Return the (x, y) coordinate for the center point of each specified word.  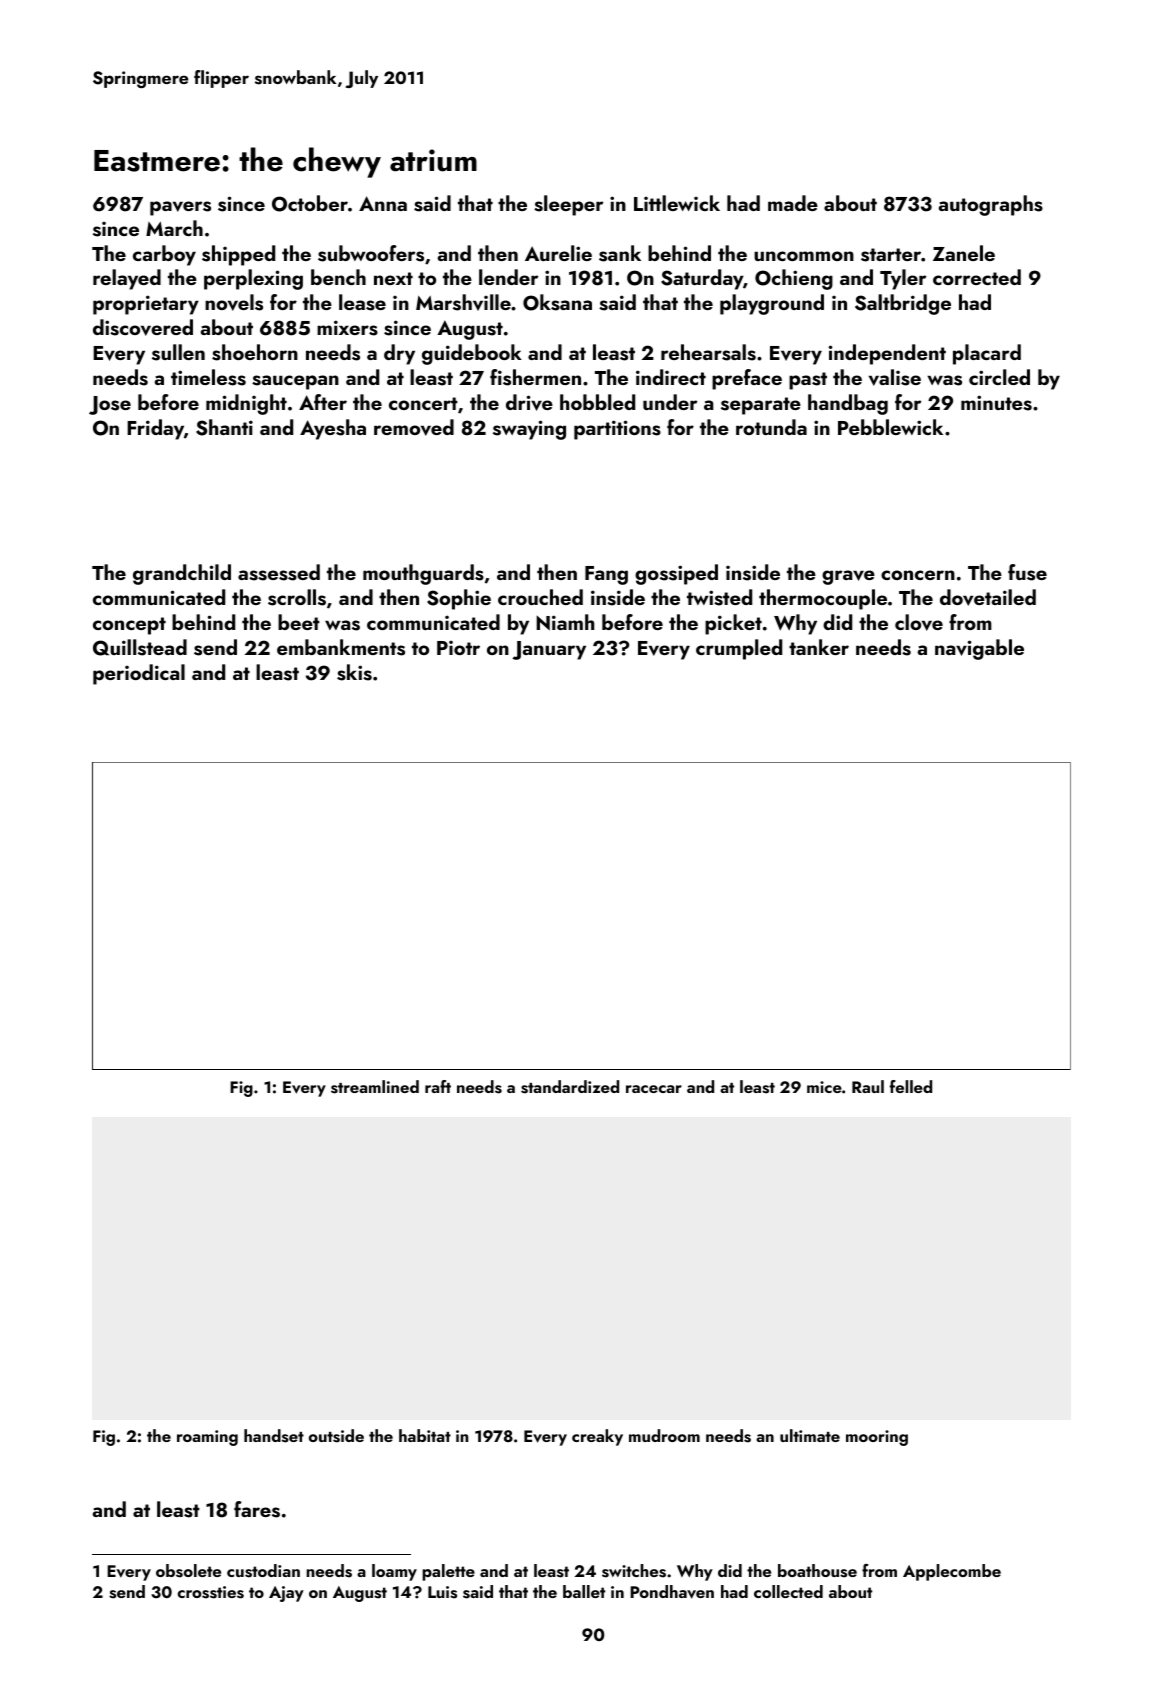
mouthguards (423, 574)
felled (911, 1086)
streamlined (375, 1087)
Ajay (286, 1594)
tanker (819, 647)
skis (354, 672)
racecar (654, 1089)
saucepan (295, 382)
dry (399, 354)
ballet (584, 1591)
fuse (1027, 572)
